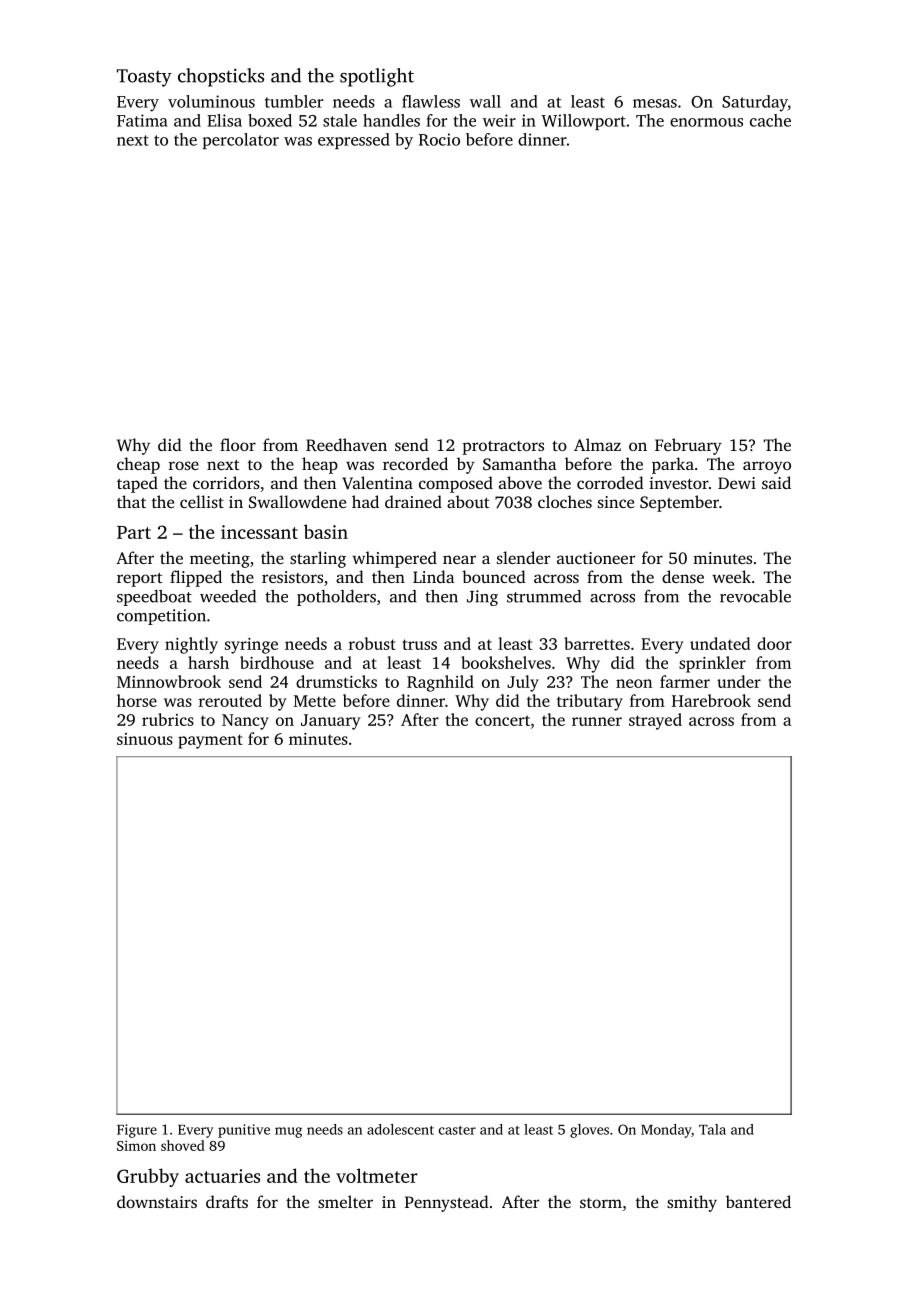  Describe the element at coordinates (288, 1132) in the image. I see `mug` at that location.
